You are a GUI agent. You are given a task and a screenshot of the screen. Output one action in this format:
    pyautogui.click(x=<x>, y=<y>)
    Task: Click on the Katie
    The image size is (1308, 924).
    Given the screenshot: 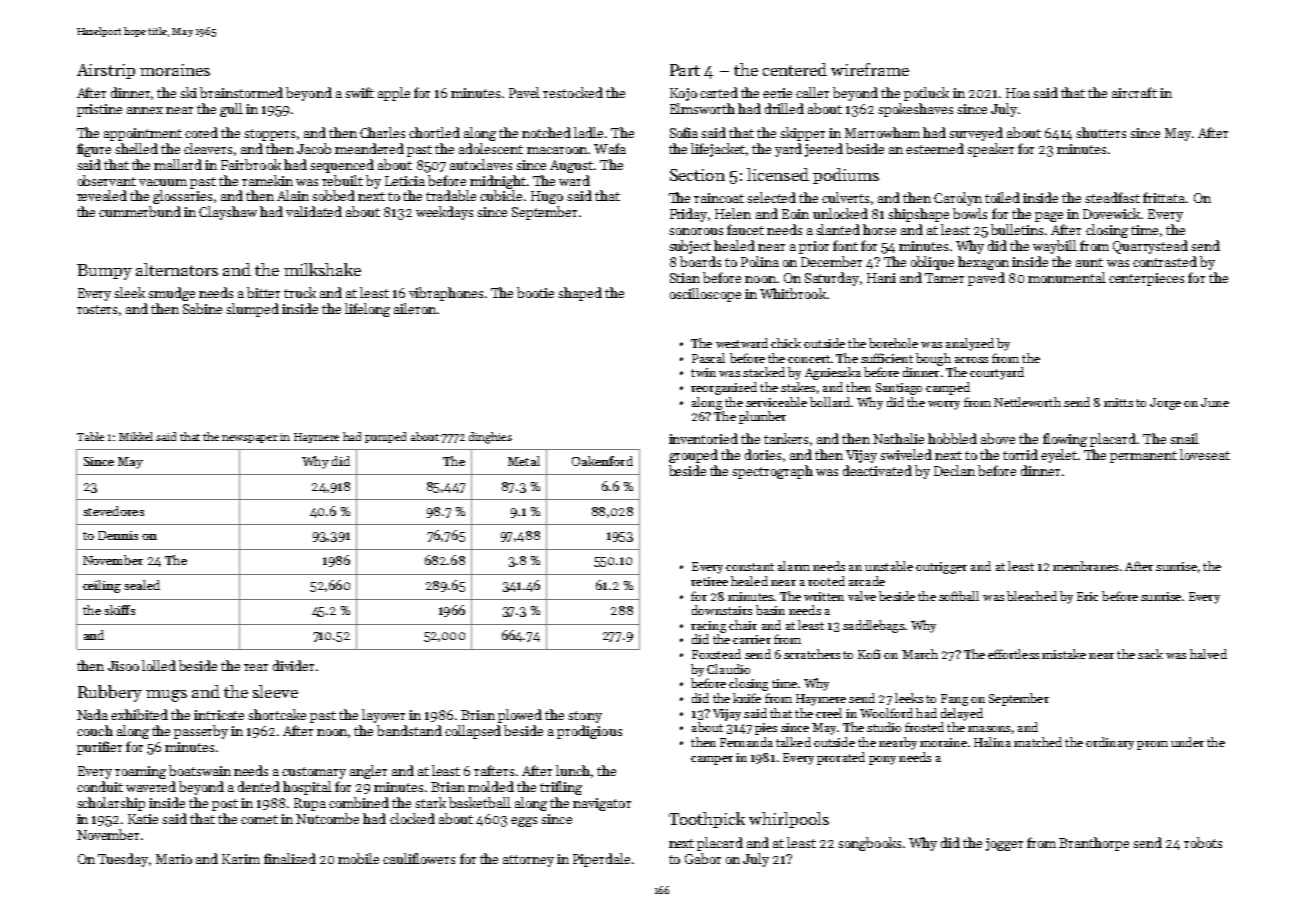 What is the action you would take?
    pyautogui.click(x=143, y=819)
